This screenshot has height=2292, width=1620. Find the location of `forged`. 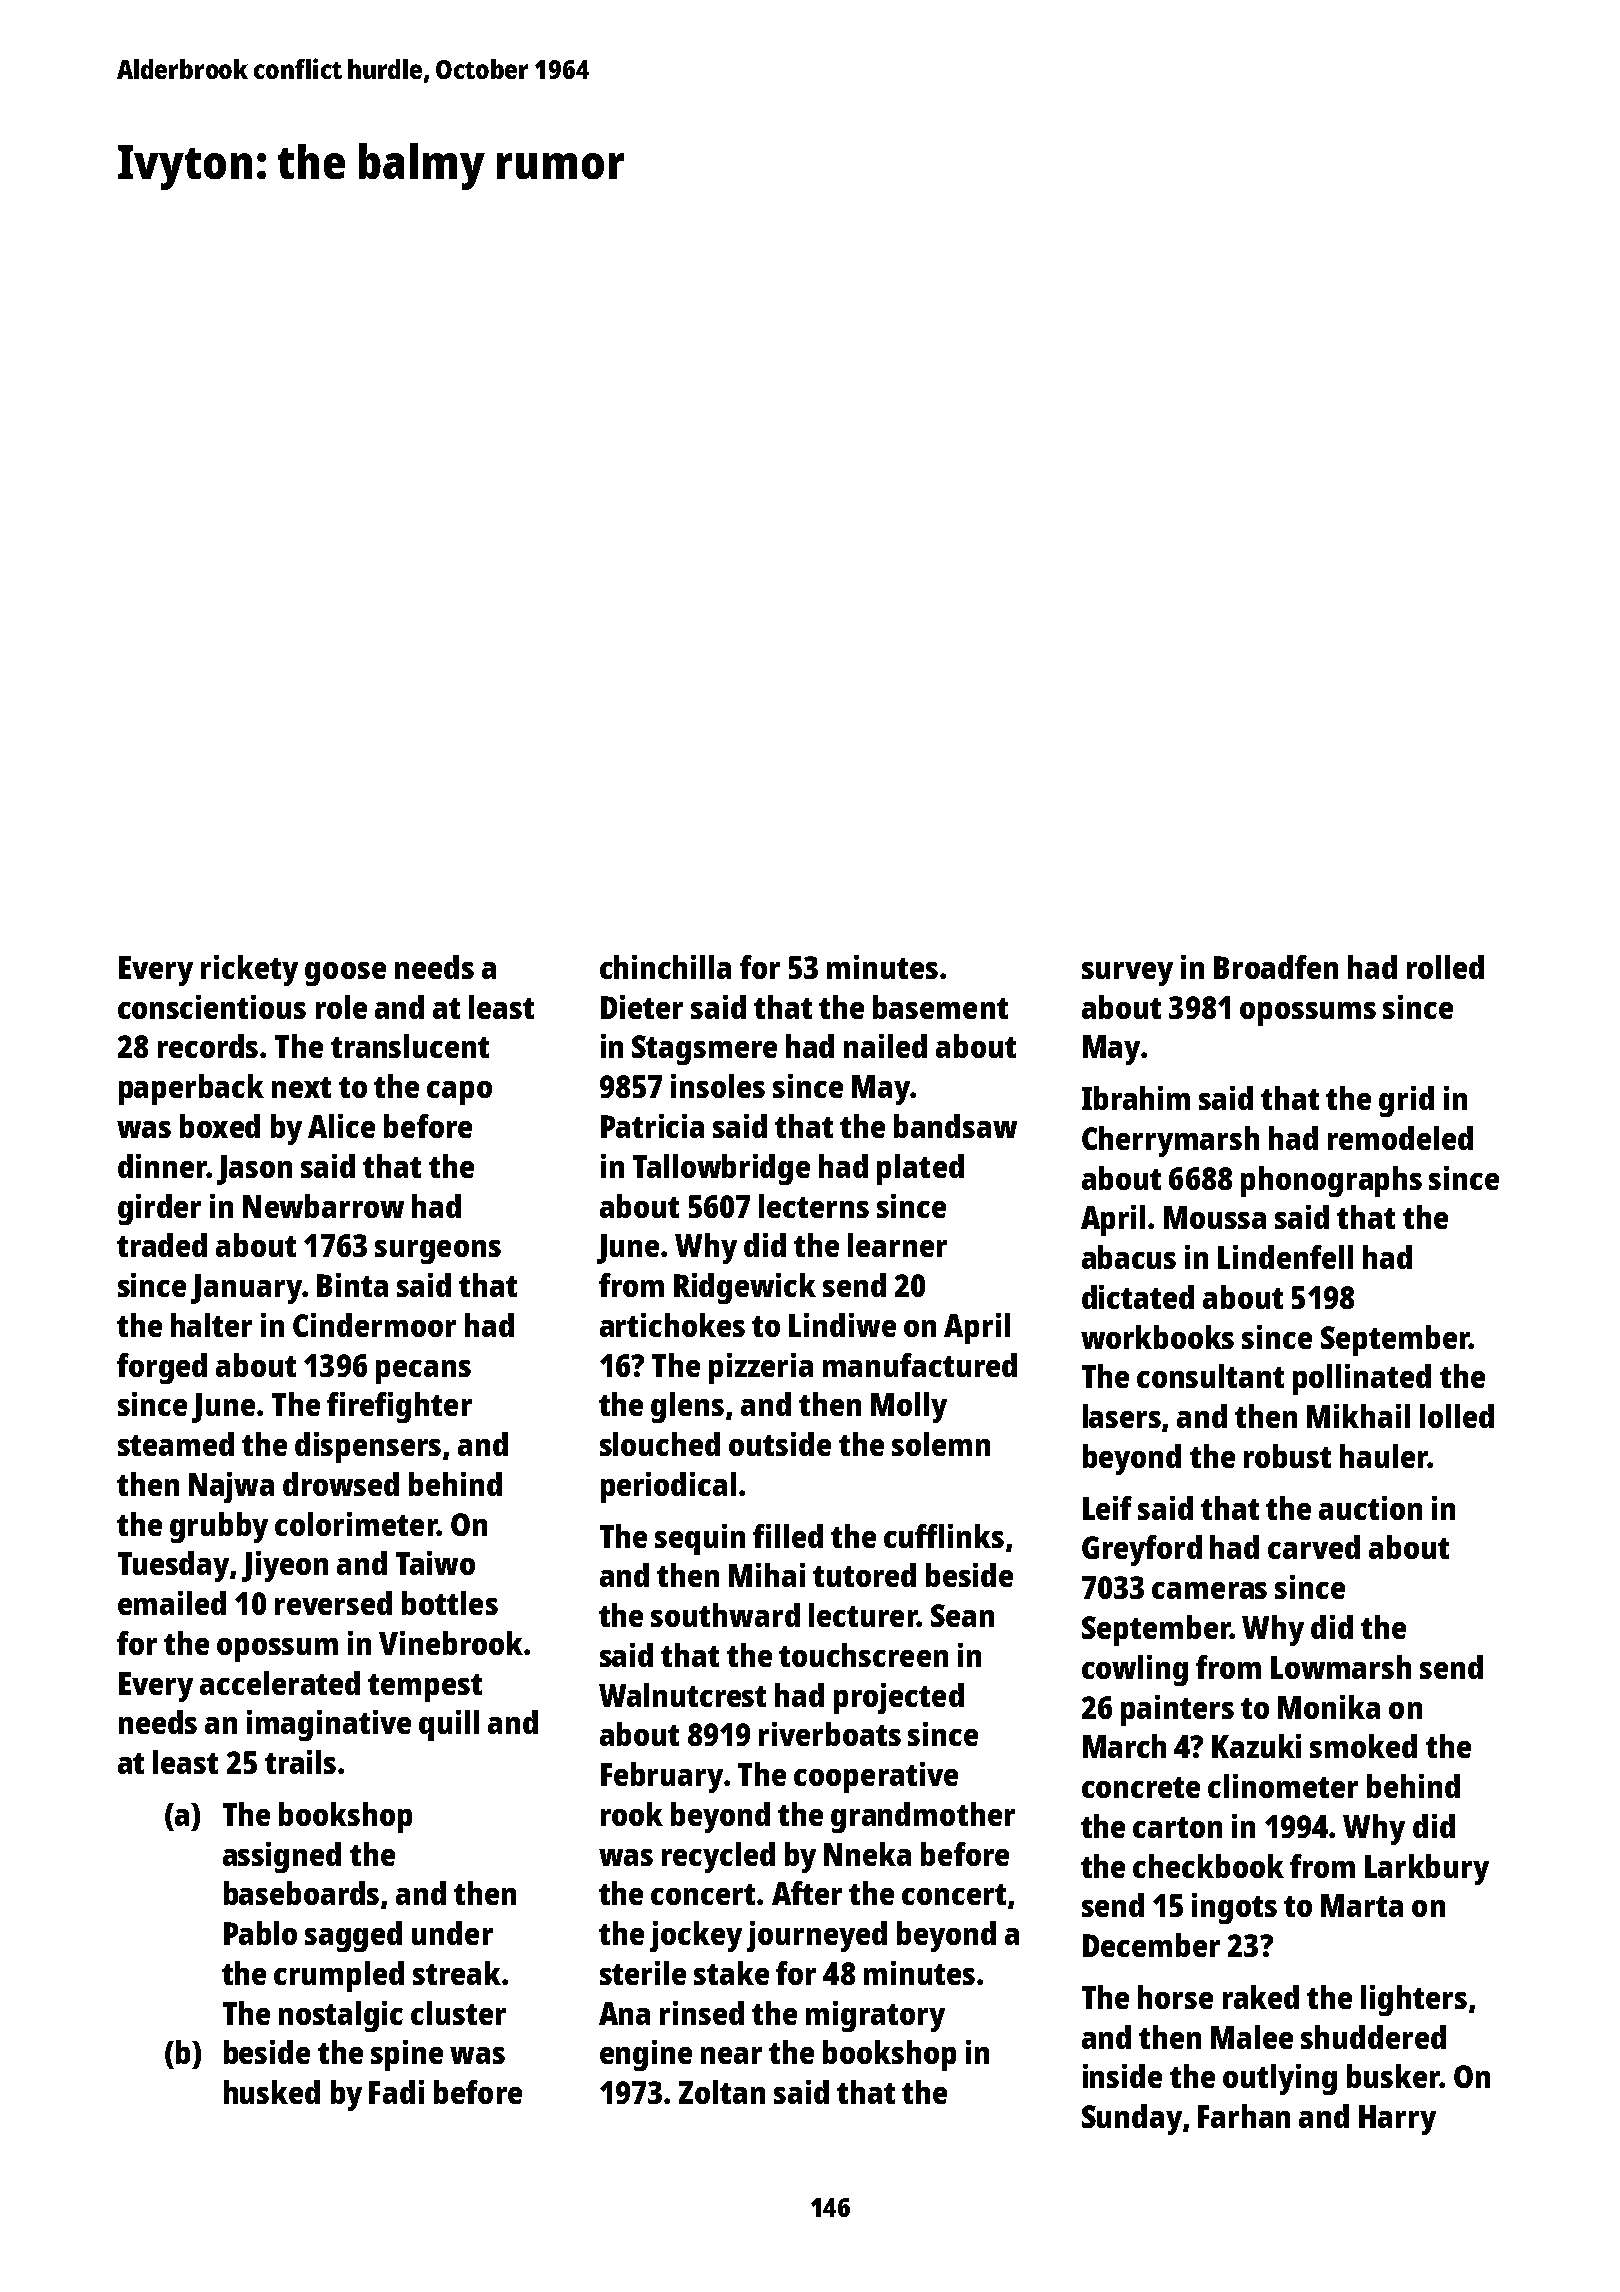

forged is located at coordinates (162, 1368).
